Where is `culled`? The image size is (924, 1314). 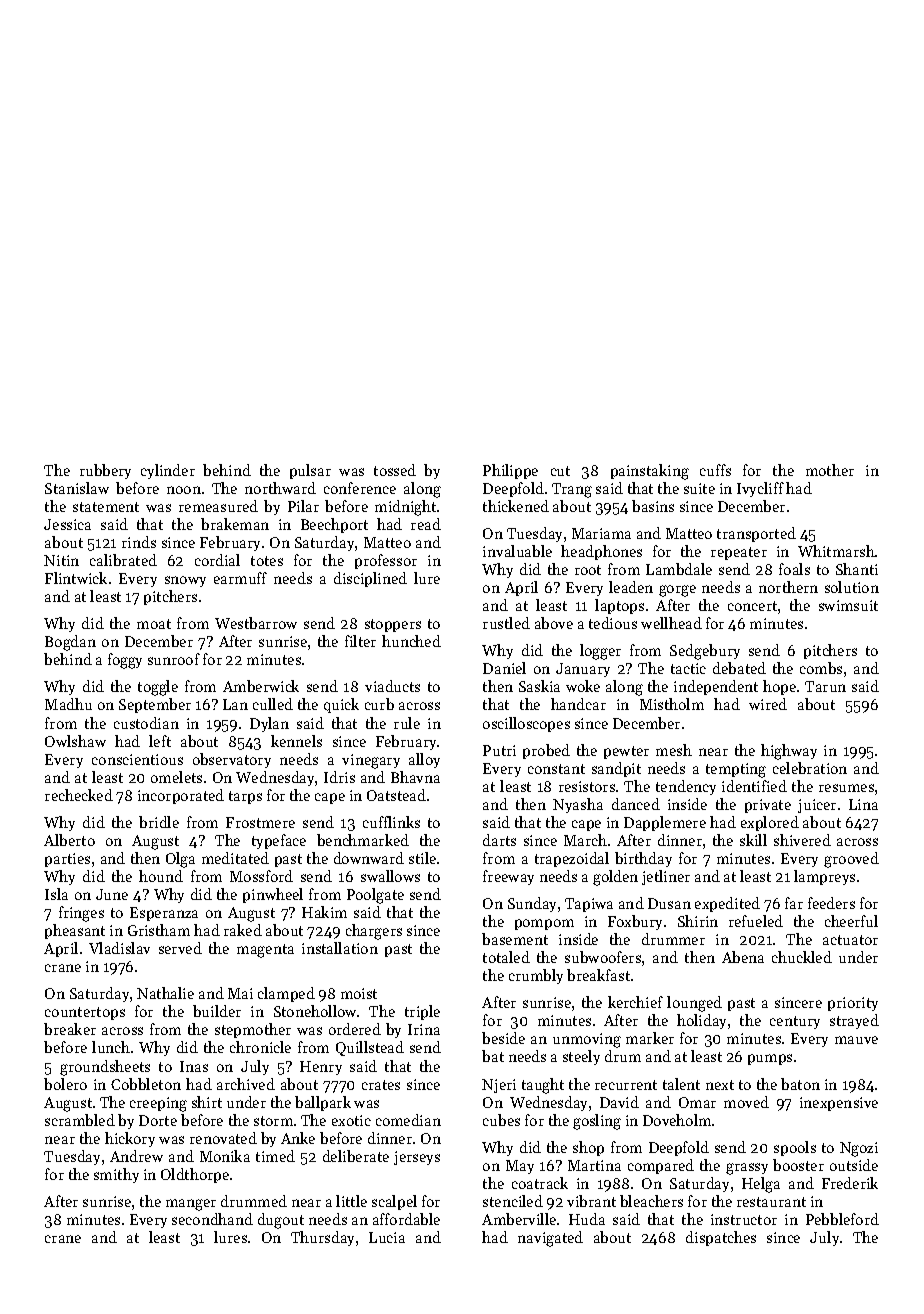
culled is located at coordinates (273, 704).
